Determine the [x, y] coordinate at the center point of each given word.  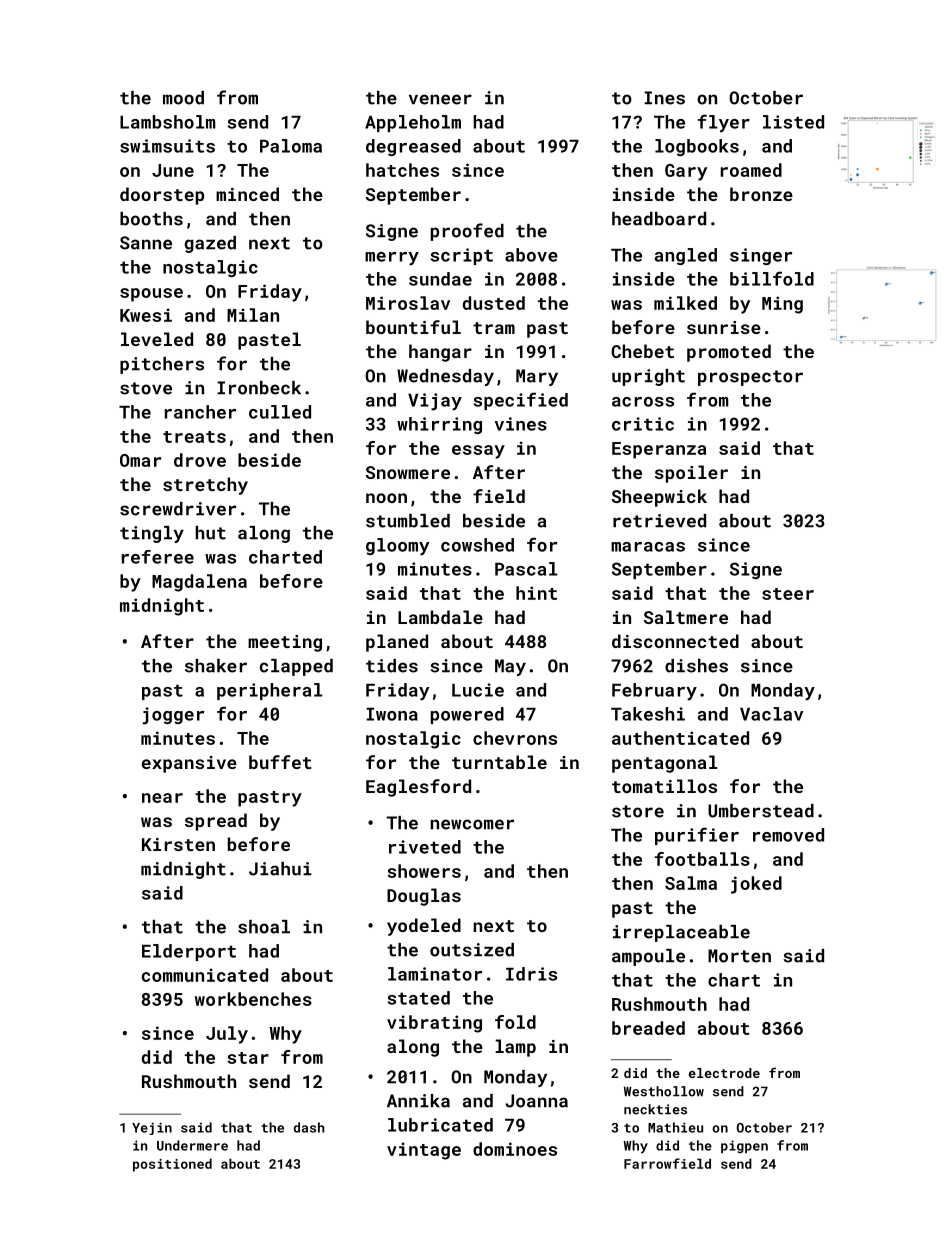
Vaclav [771, 714]
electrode [724, 1073]
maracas [648, 547]
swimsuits [167, 146]
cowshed [477, 545]
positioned [172, 1165]
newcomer [472, 824]
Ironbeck [259, 388]
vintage [424, 1151]
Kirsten [178, 844]
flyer [724, 123]
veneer [440, 99]
